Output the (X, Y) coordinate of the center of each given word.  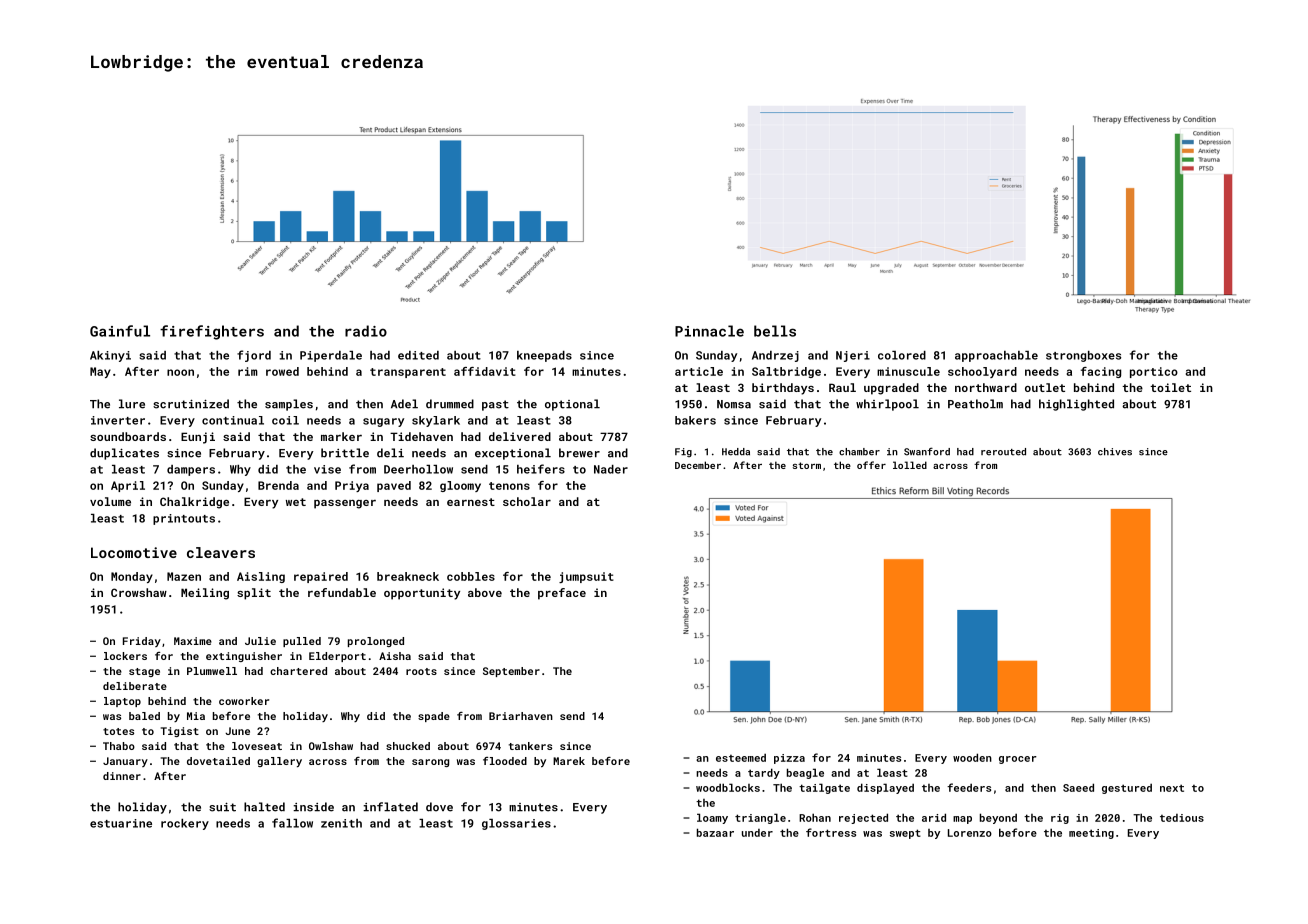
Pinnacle (709, 331)
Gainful (120, 331)
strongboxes (1083, 356)
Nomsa (734, 404)
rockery (185, 824)
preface (562, 594)
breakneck (408, 576)
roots (421, 671)
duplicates (124, 454)
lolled (910, 465)
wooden (972, 757)
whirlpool (887, 405)
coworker (244, 701)
